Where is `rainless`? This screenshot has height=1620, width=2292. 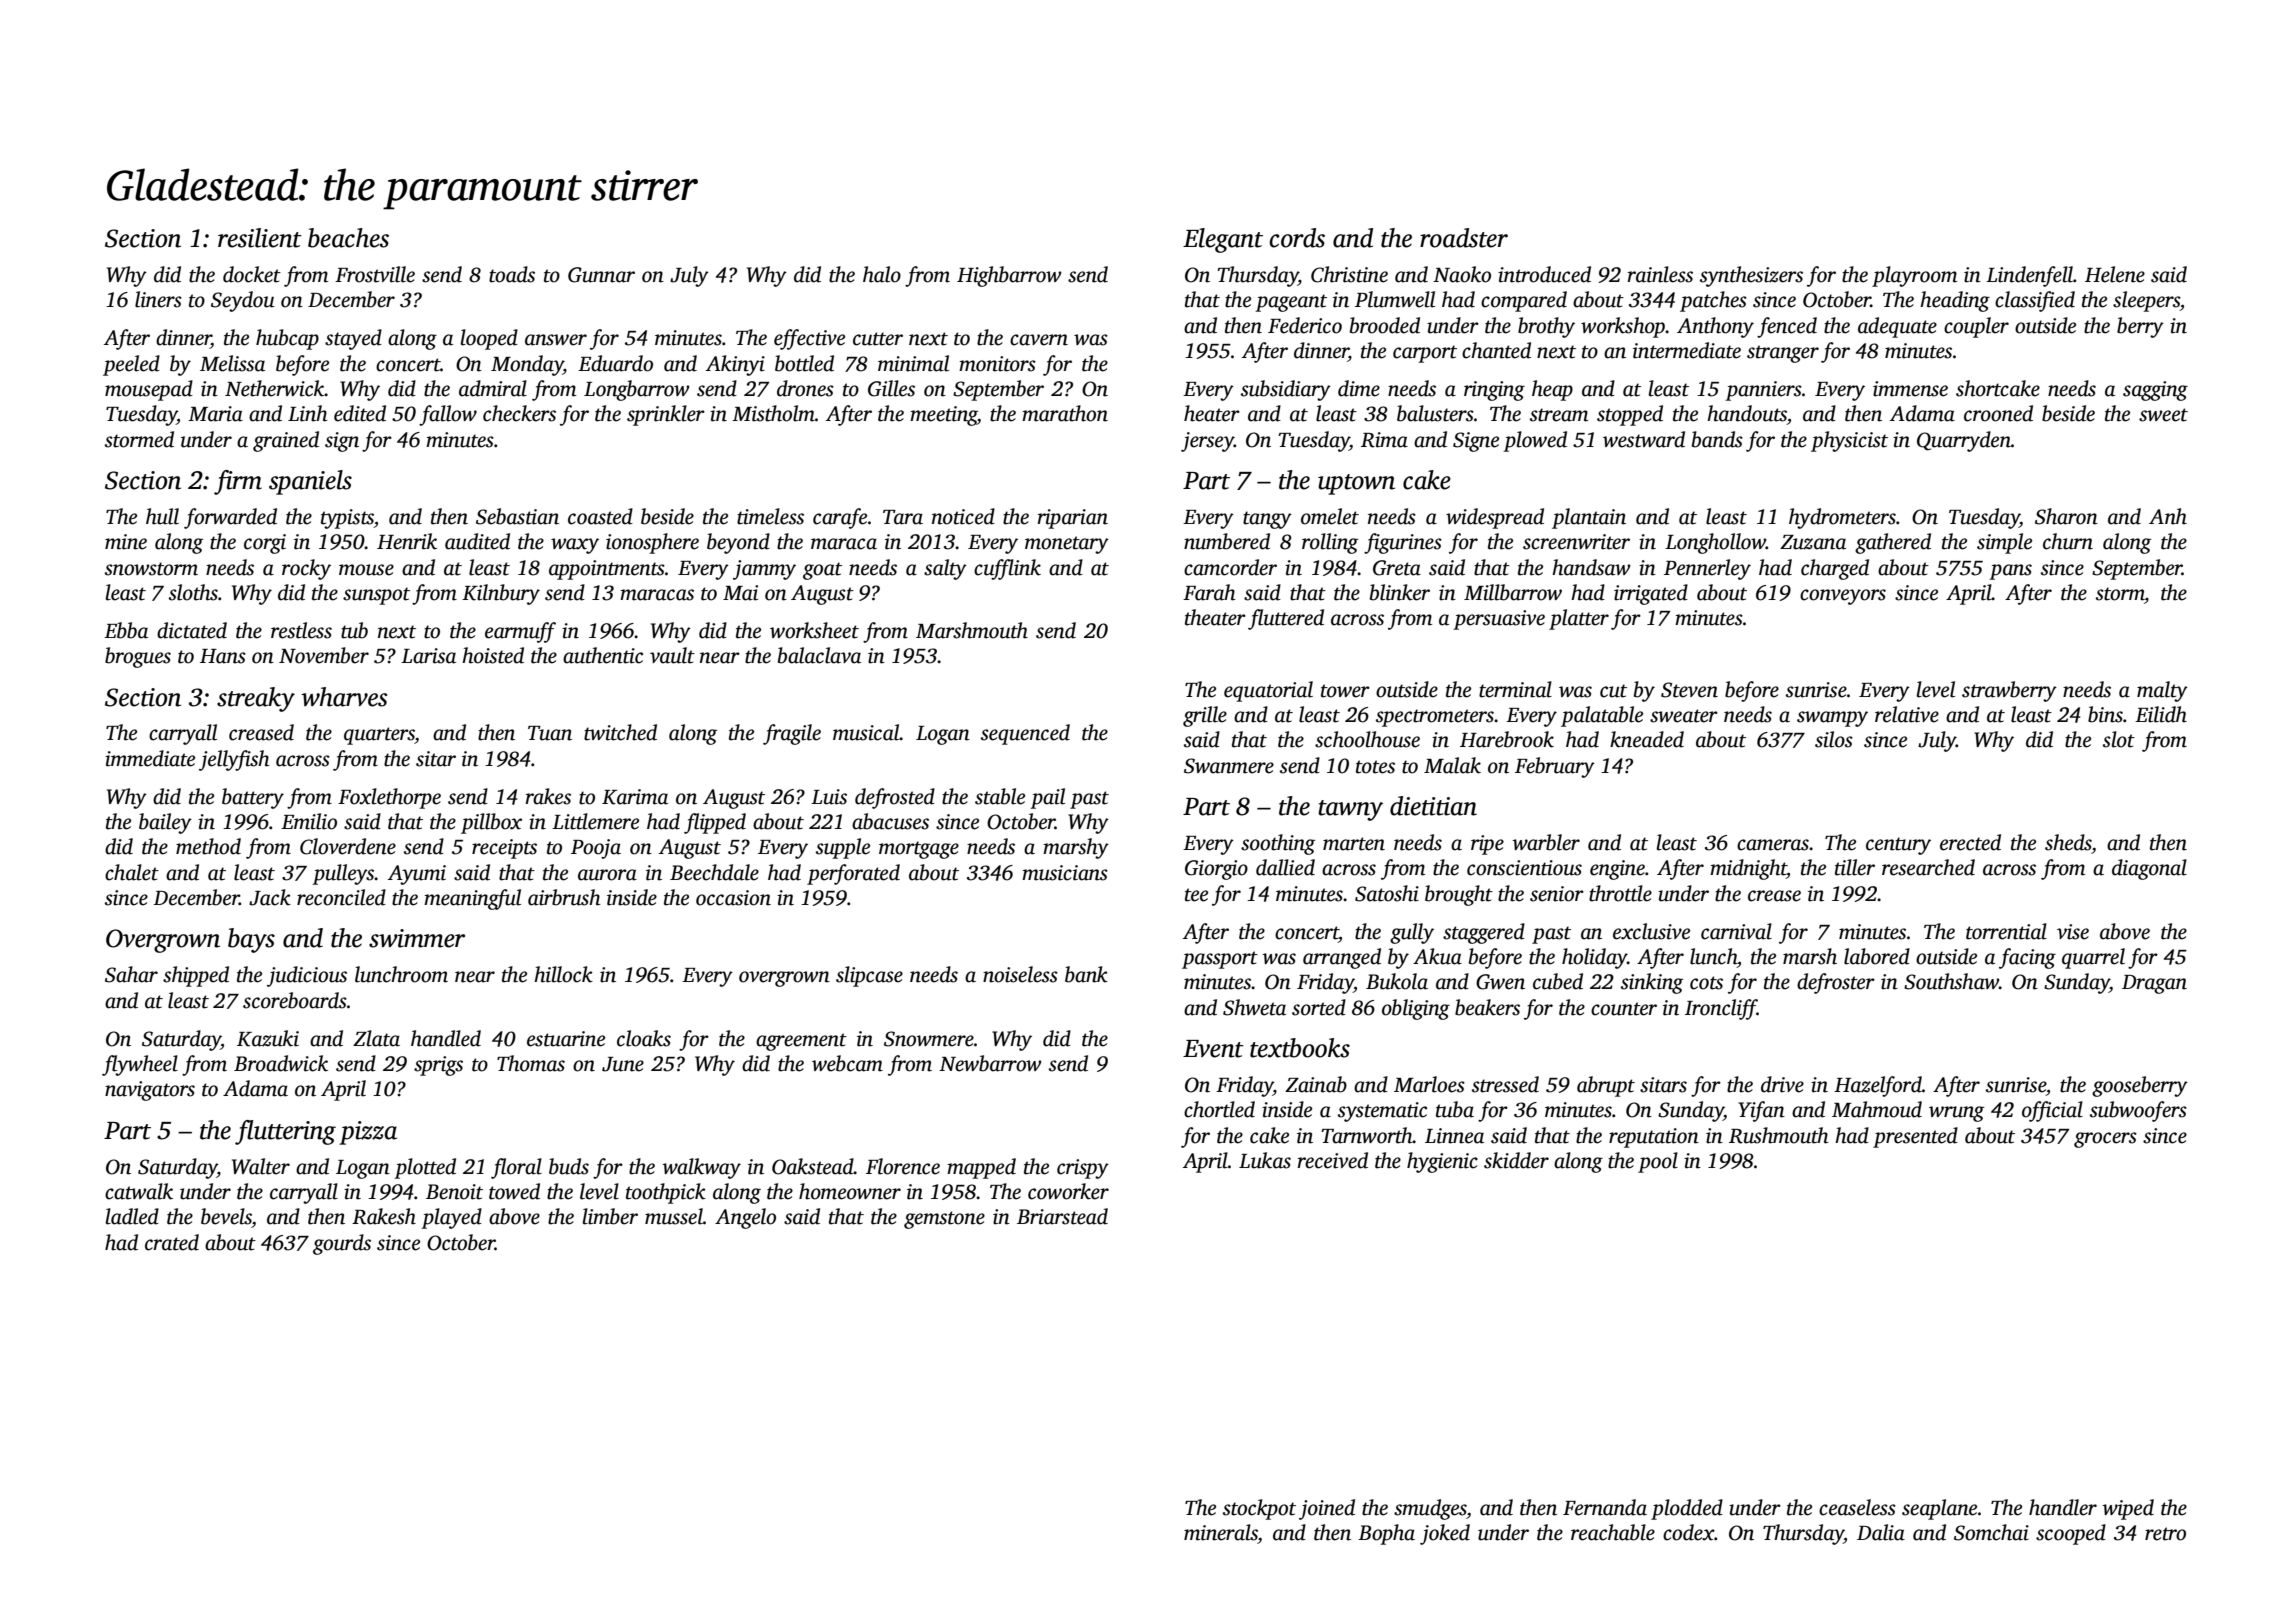
rainless is located at coordinates (1660, 274).
